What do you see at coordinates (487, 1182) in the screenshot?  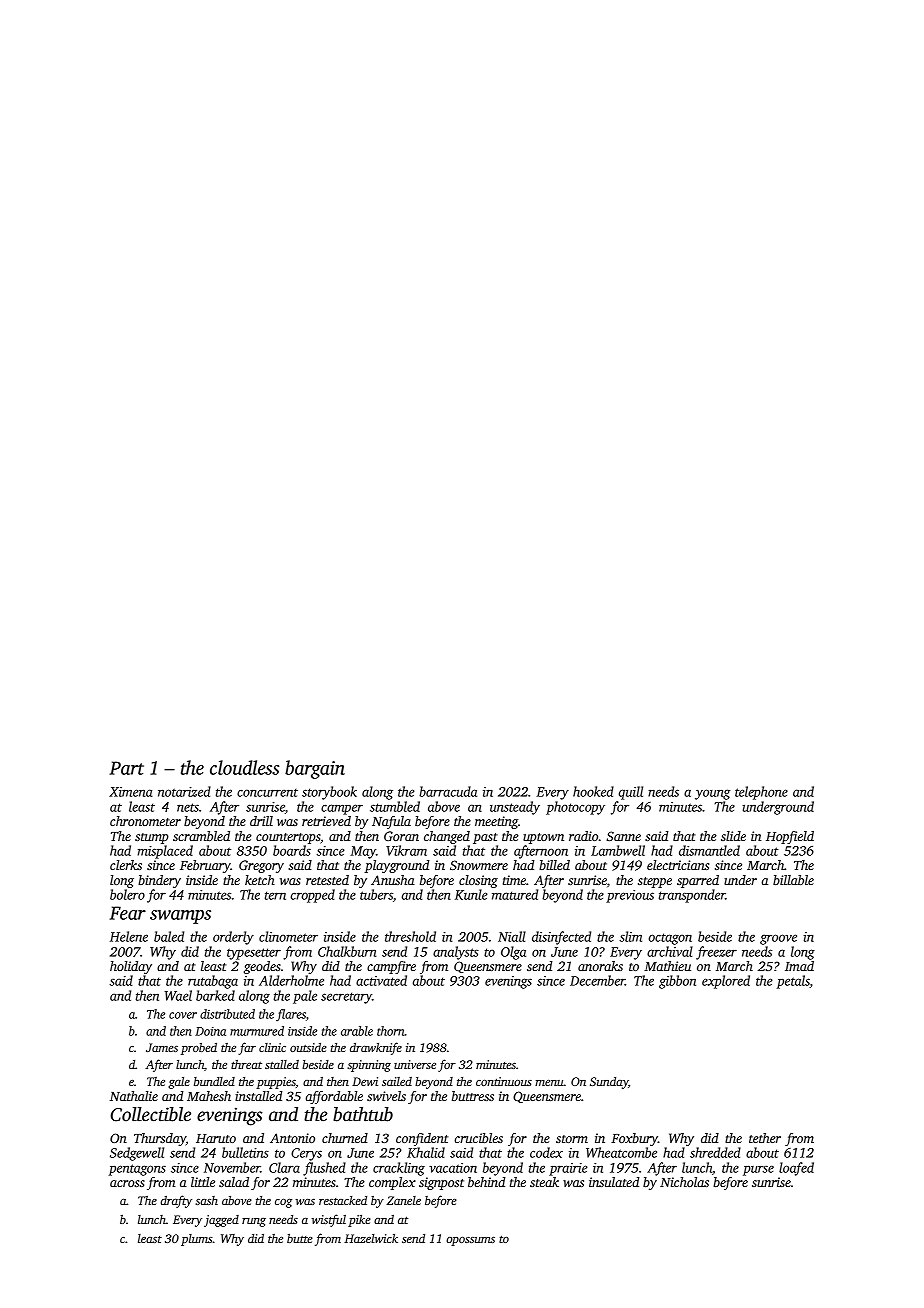 I see `behind` at bounding box center [487, 1182].
